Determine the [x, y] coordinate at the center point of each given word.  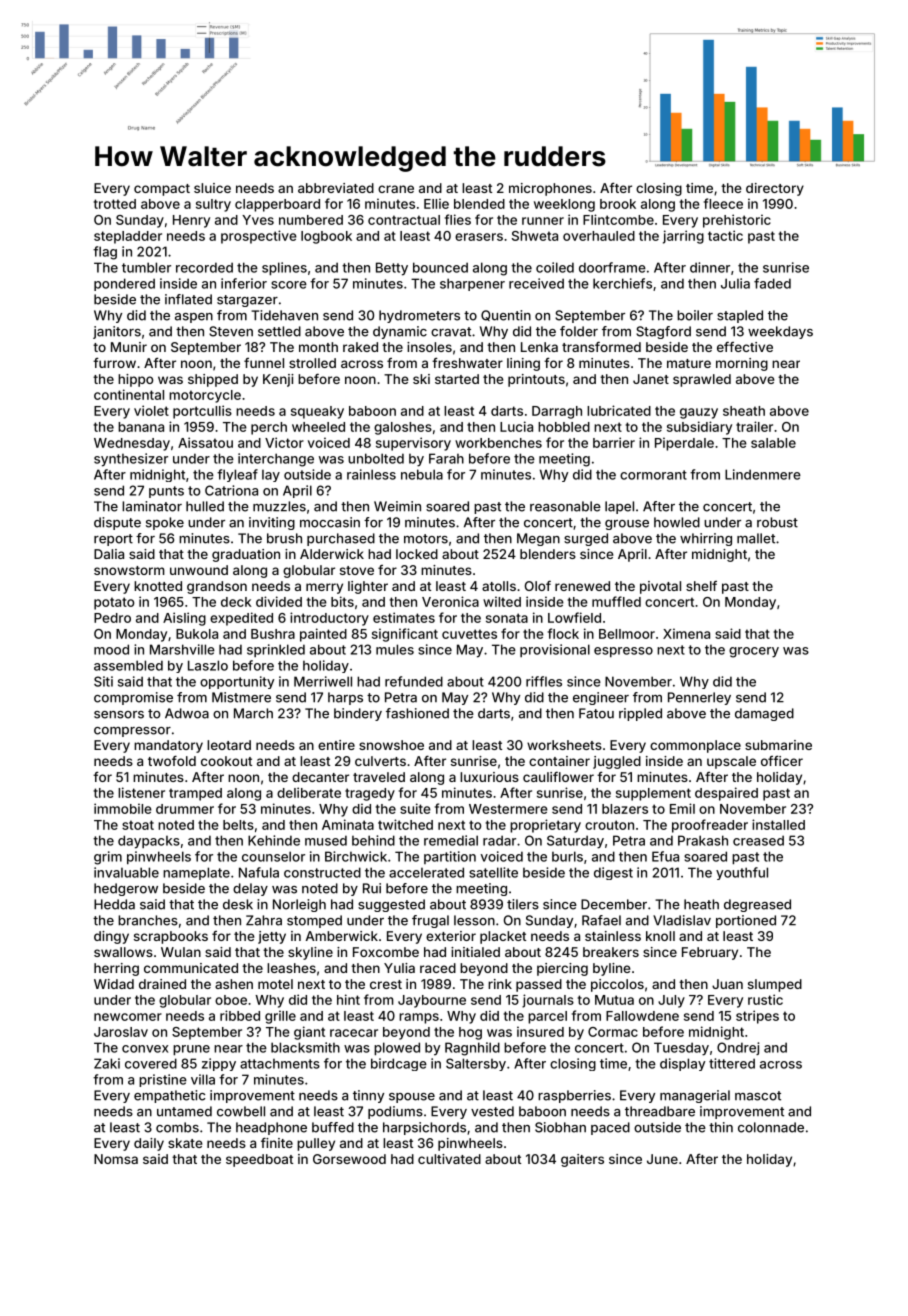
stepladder [128, 237]
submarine [778, 745]
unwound [199, 570]
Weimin [397, 506]
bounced [440, 267]
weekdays [780, 332]
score [289, 285]
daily [149, 1144]
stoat [138, 825]
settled [279, 331]
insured [540, 1031]
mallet [756, 538]
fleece [723, 203]
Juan [727, 984]
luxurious [489, 777]
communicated [191, 968]
